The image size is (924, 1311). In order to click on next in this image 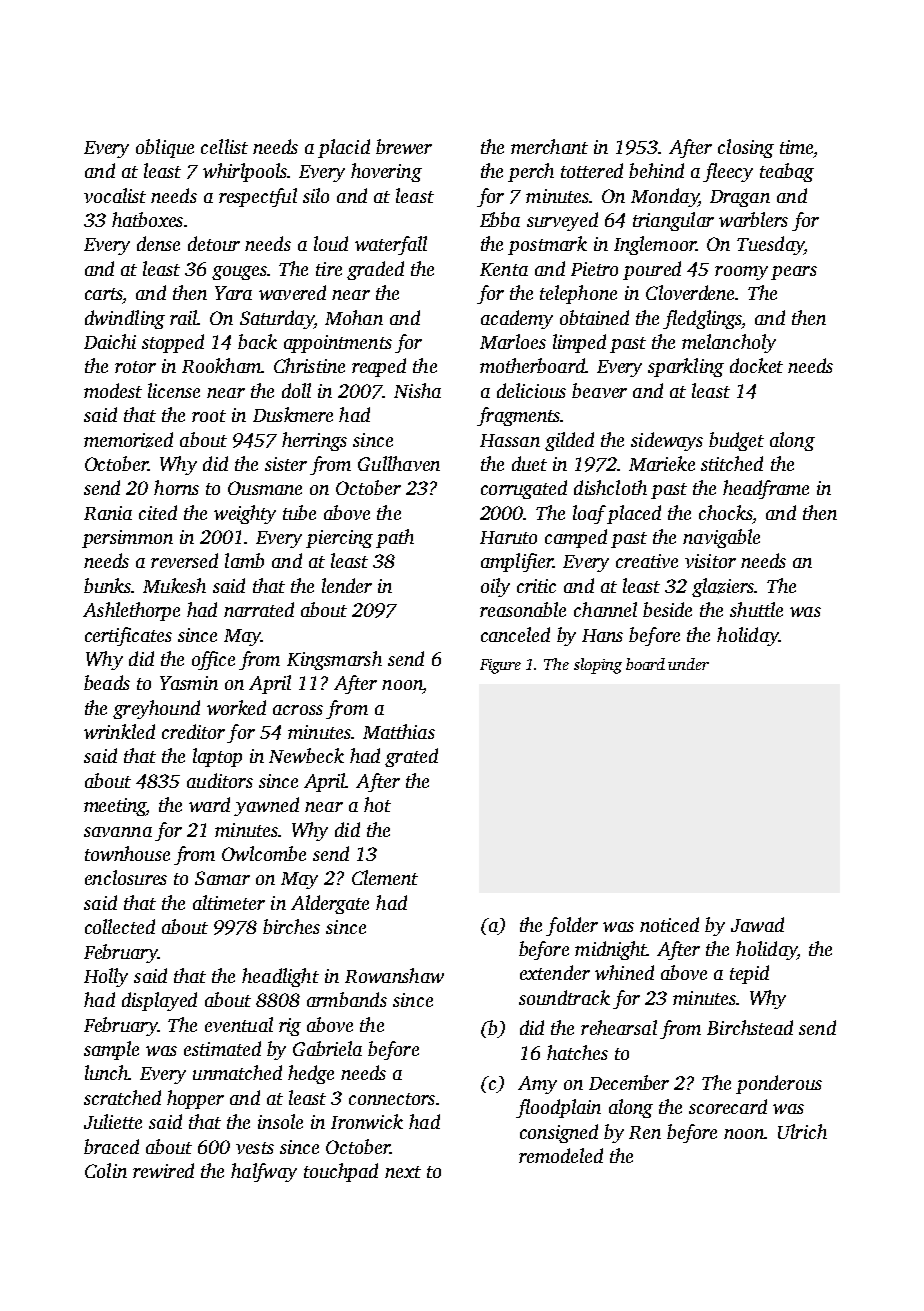, I will do `click(403, 1172)`.
